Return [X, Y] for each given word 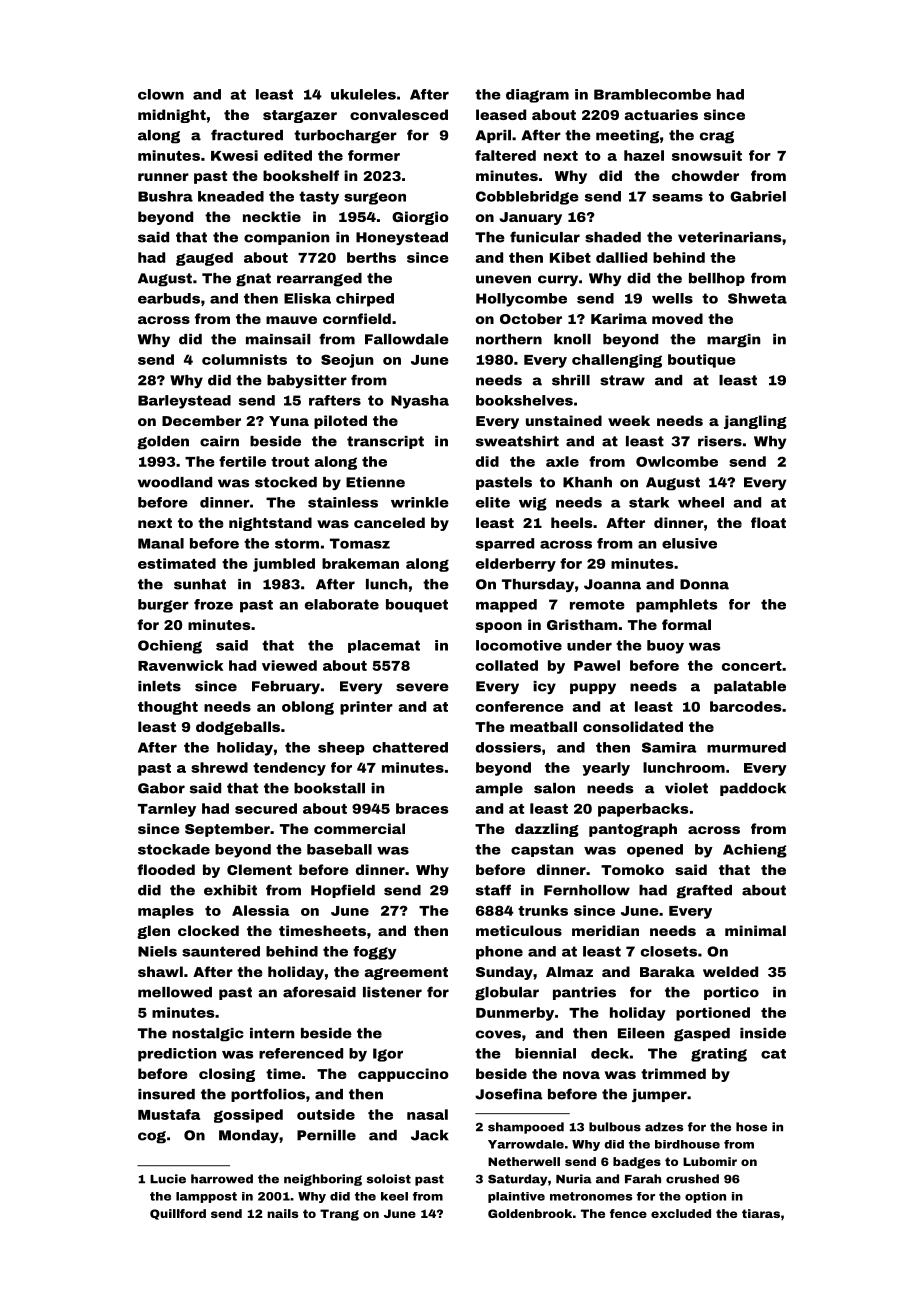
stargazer [300, 116]
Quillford [178, 1214]
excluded [681, 1213]
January [530, 218]
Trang [339, 1215]
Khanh [587, 482]
